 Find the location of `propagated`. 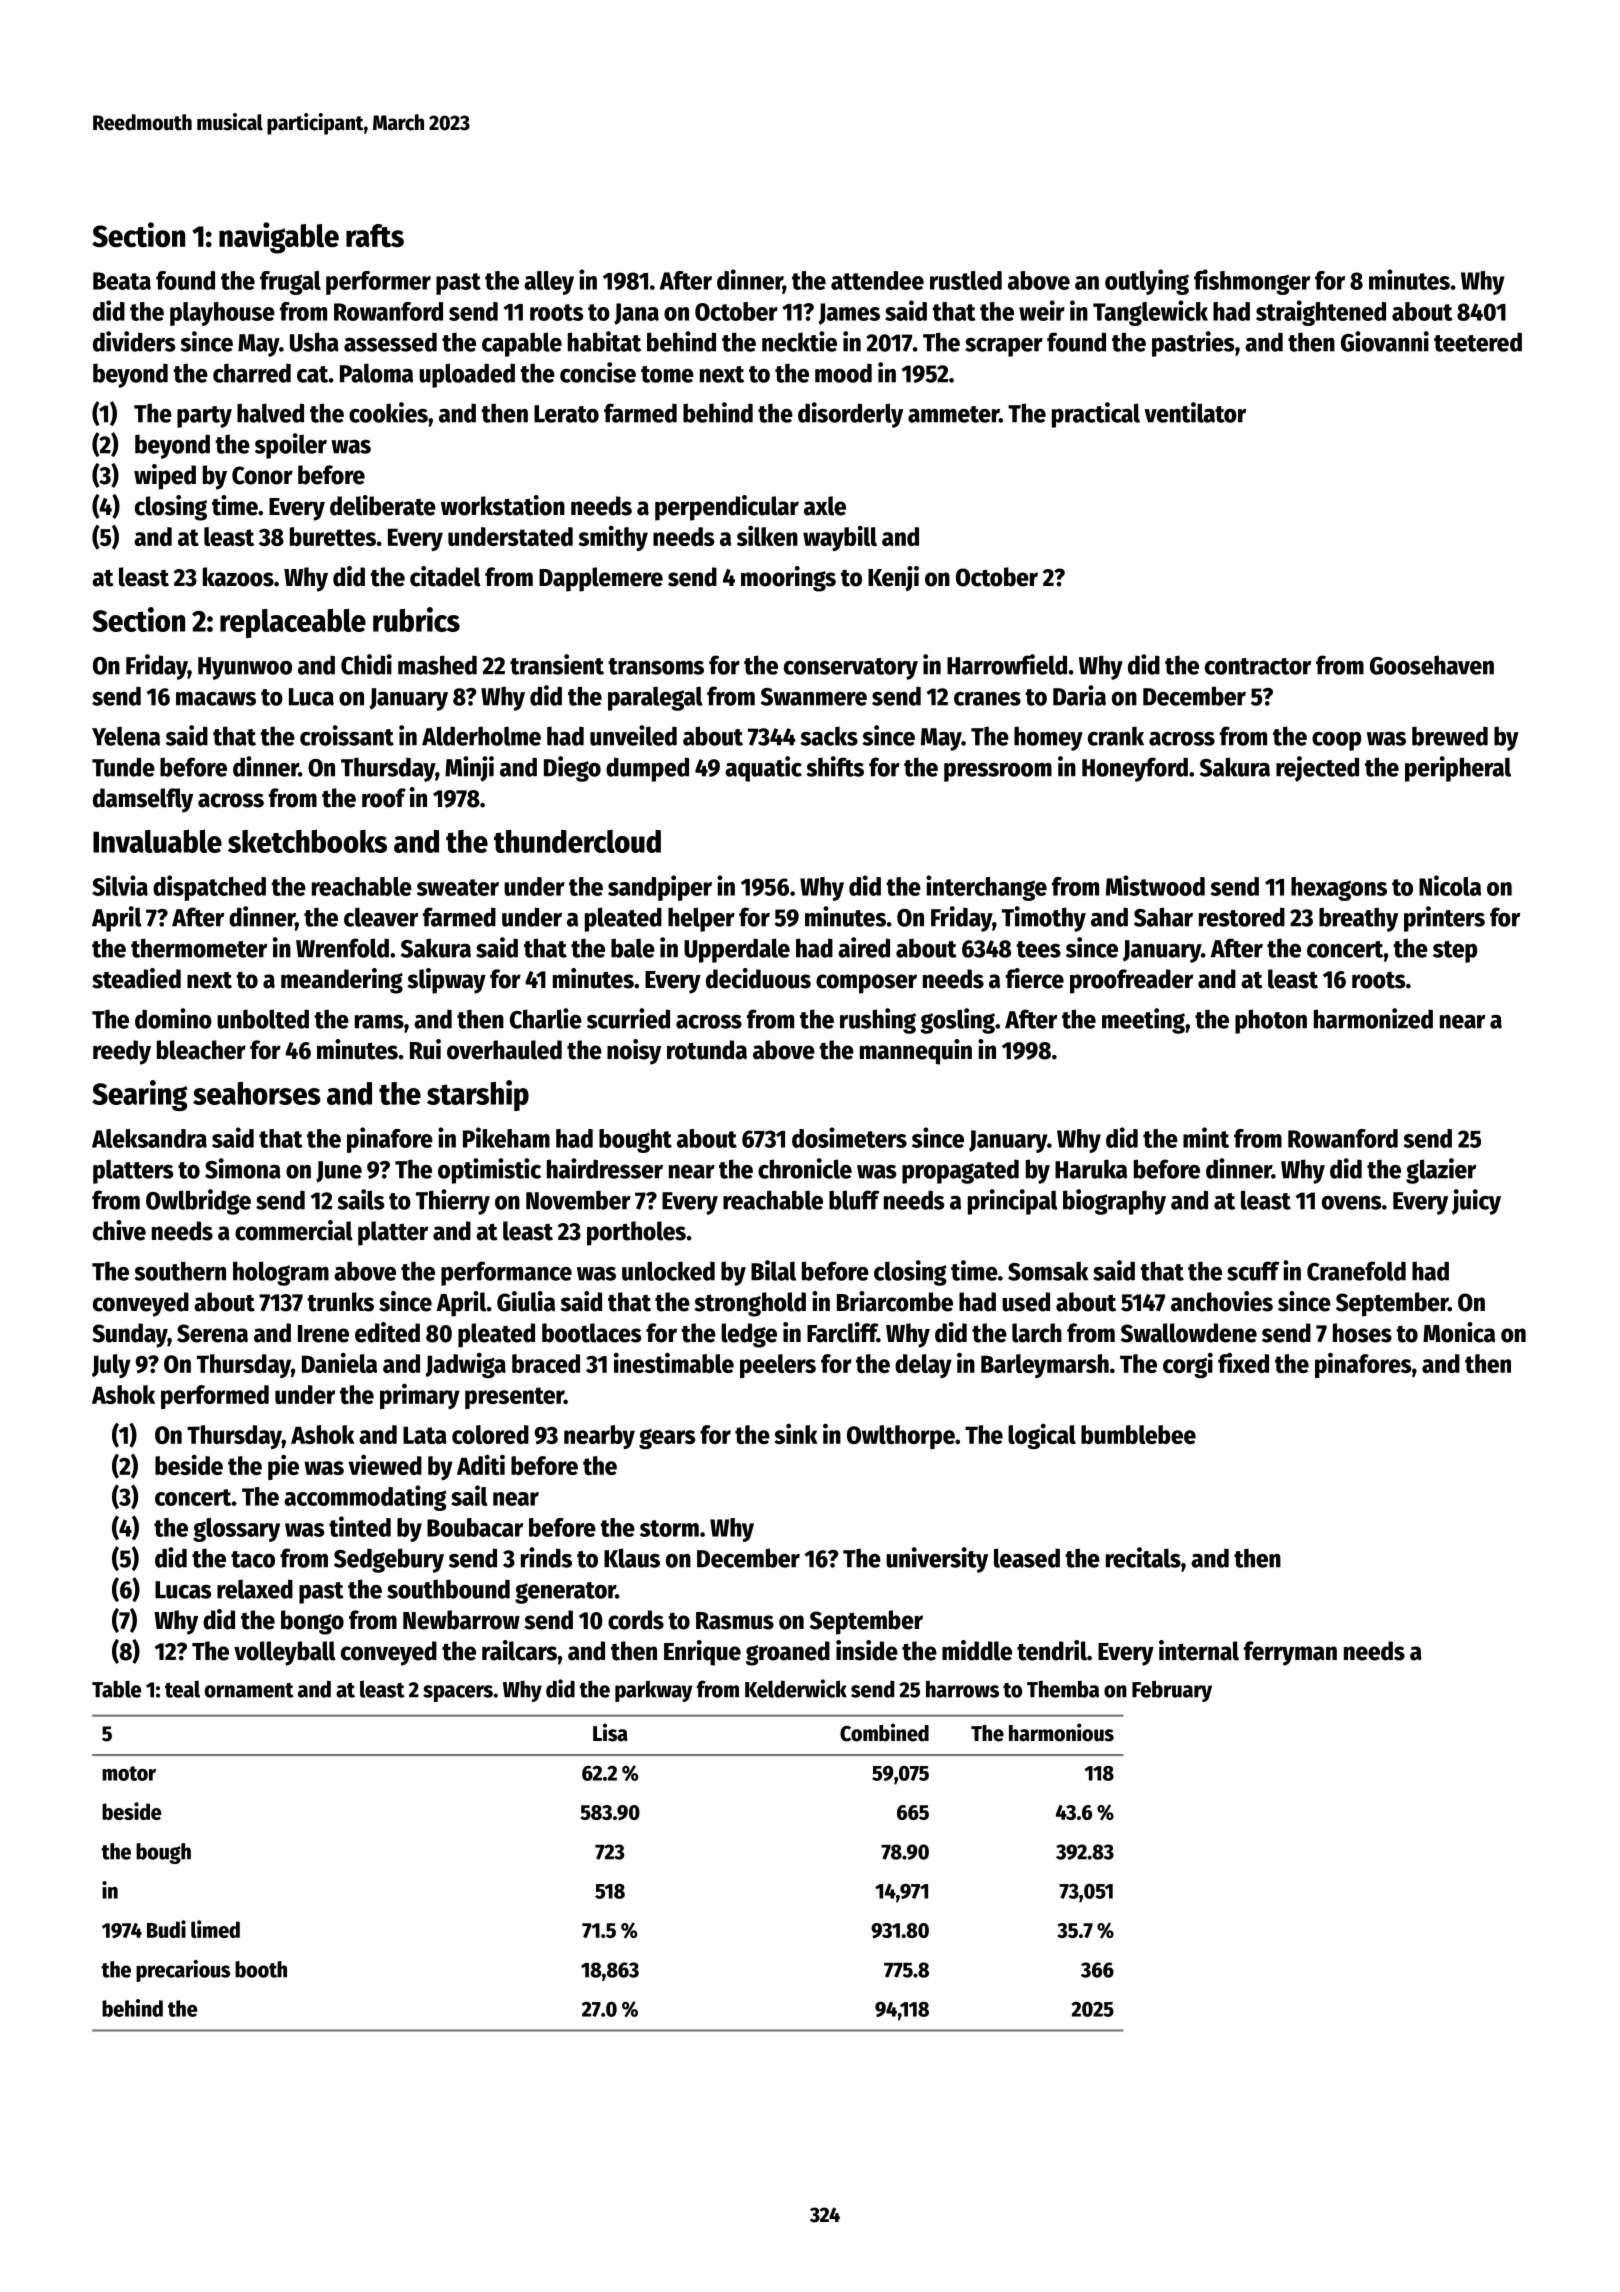

propagated is located at coordinates (960, 1171).
